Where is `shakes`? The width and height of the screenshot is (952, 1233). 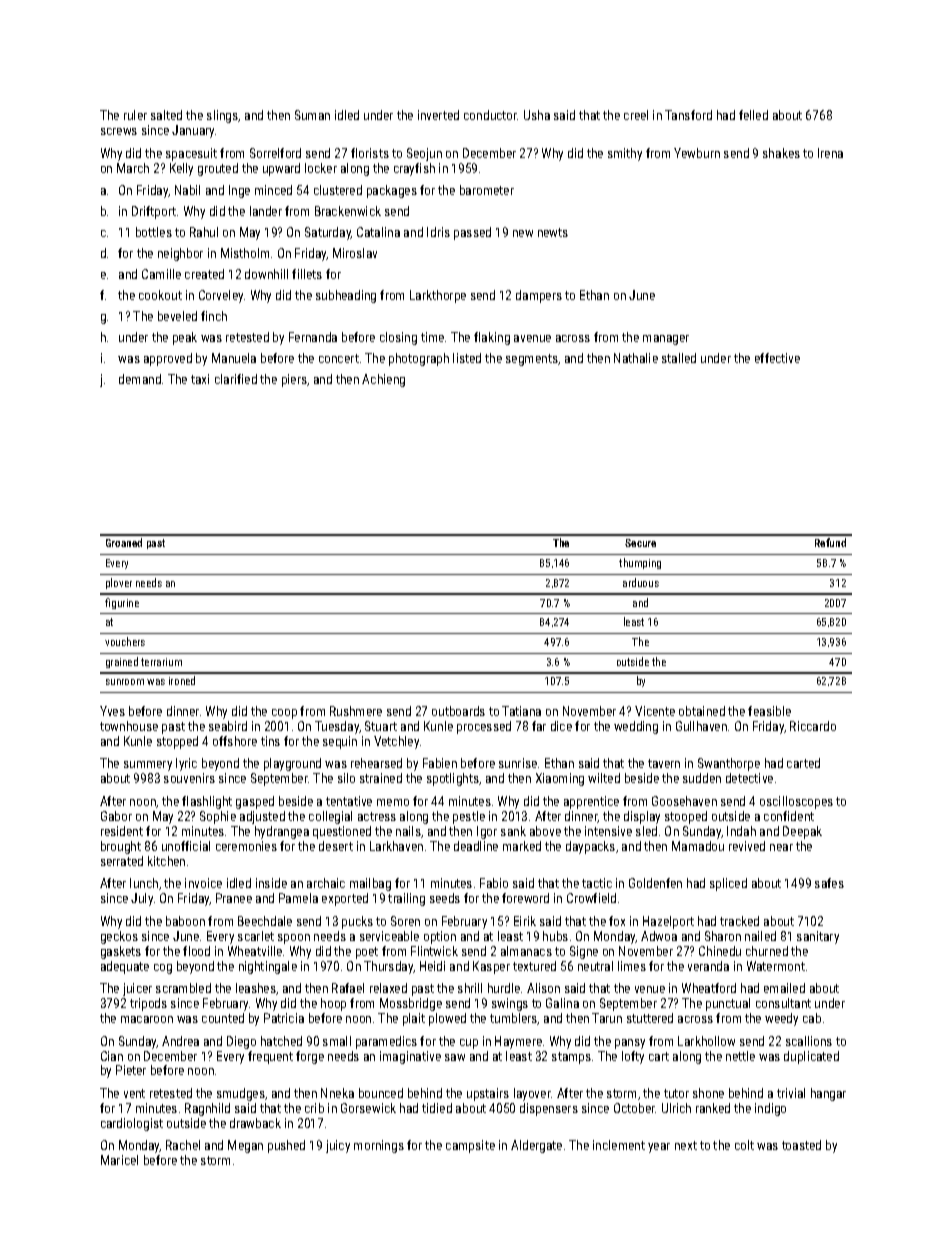 shakes is located at coordinates (781, 153).
